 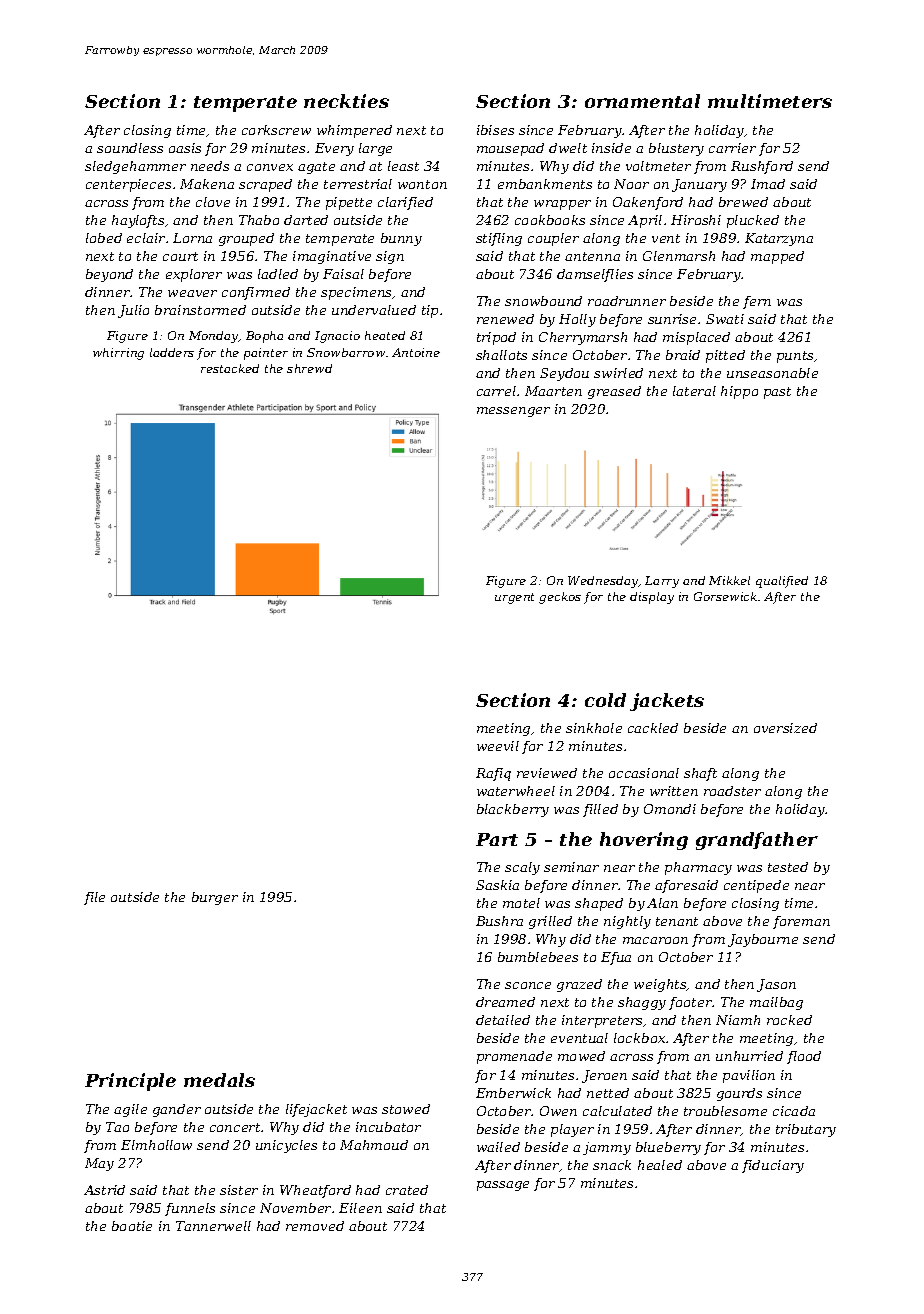 I want to click on Mikkel, so click(x=729, y=580).
